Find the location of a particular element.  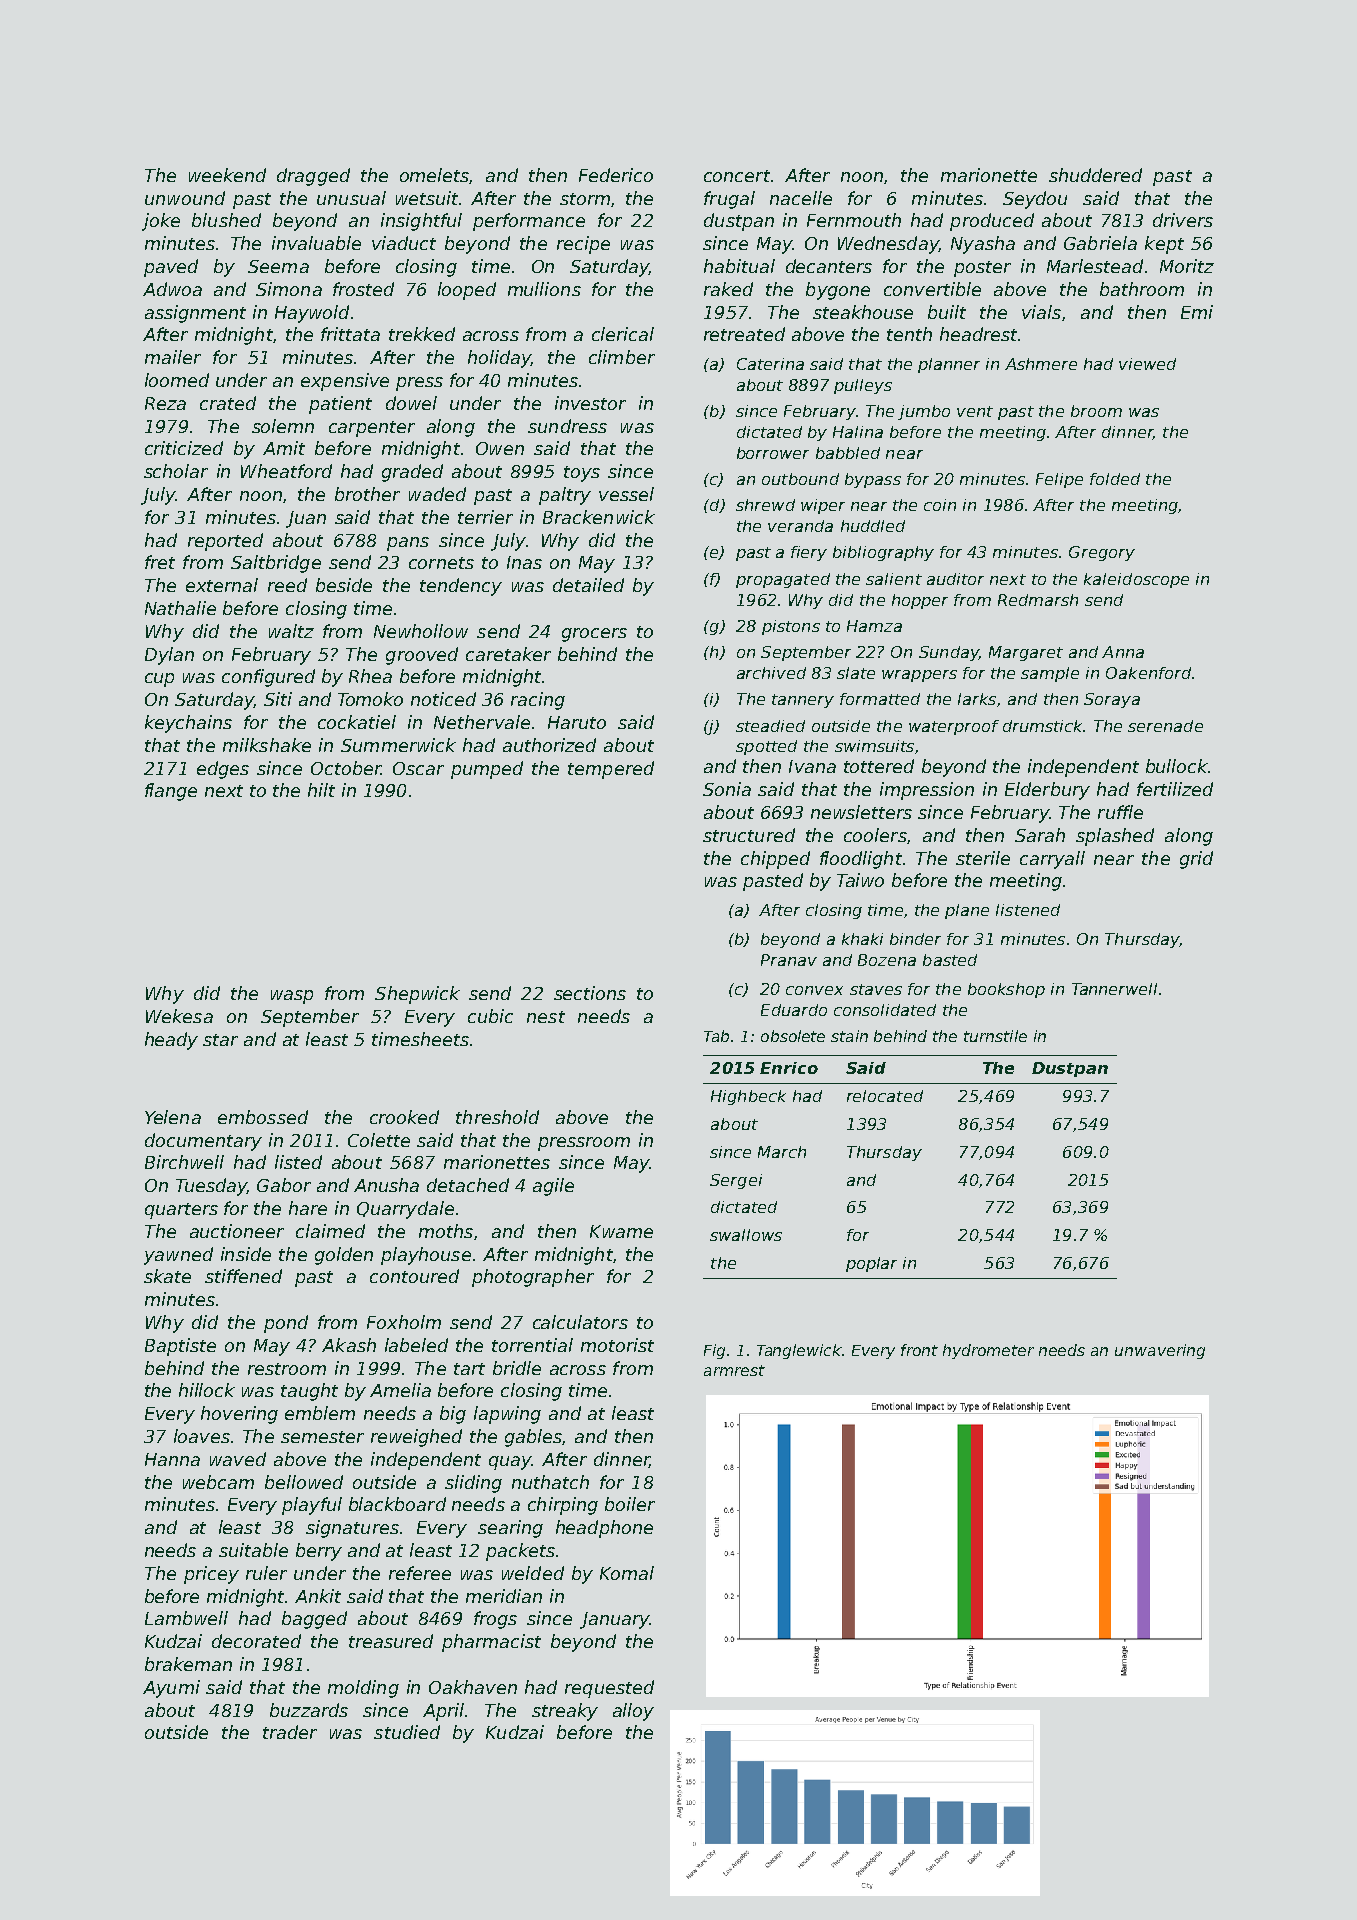

paved is located at coordinates (171, 268).
